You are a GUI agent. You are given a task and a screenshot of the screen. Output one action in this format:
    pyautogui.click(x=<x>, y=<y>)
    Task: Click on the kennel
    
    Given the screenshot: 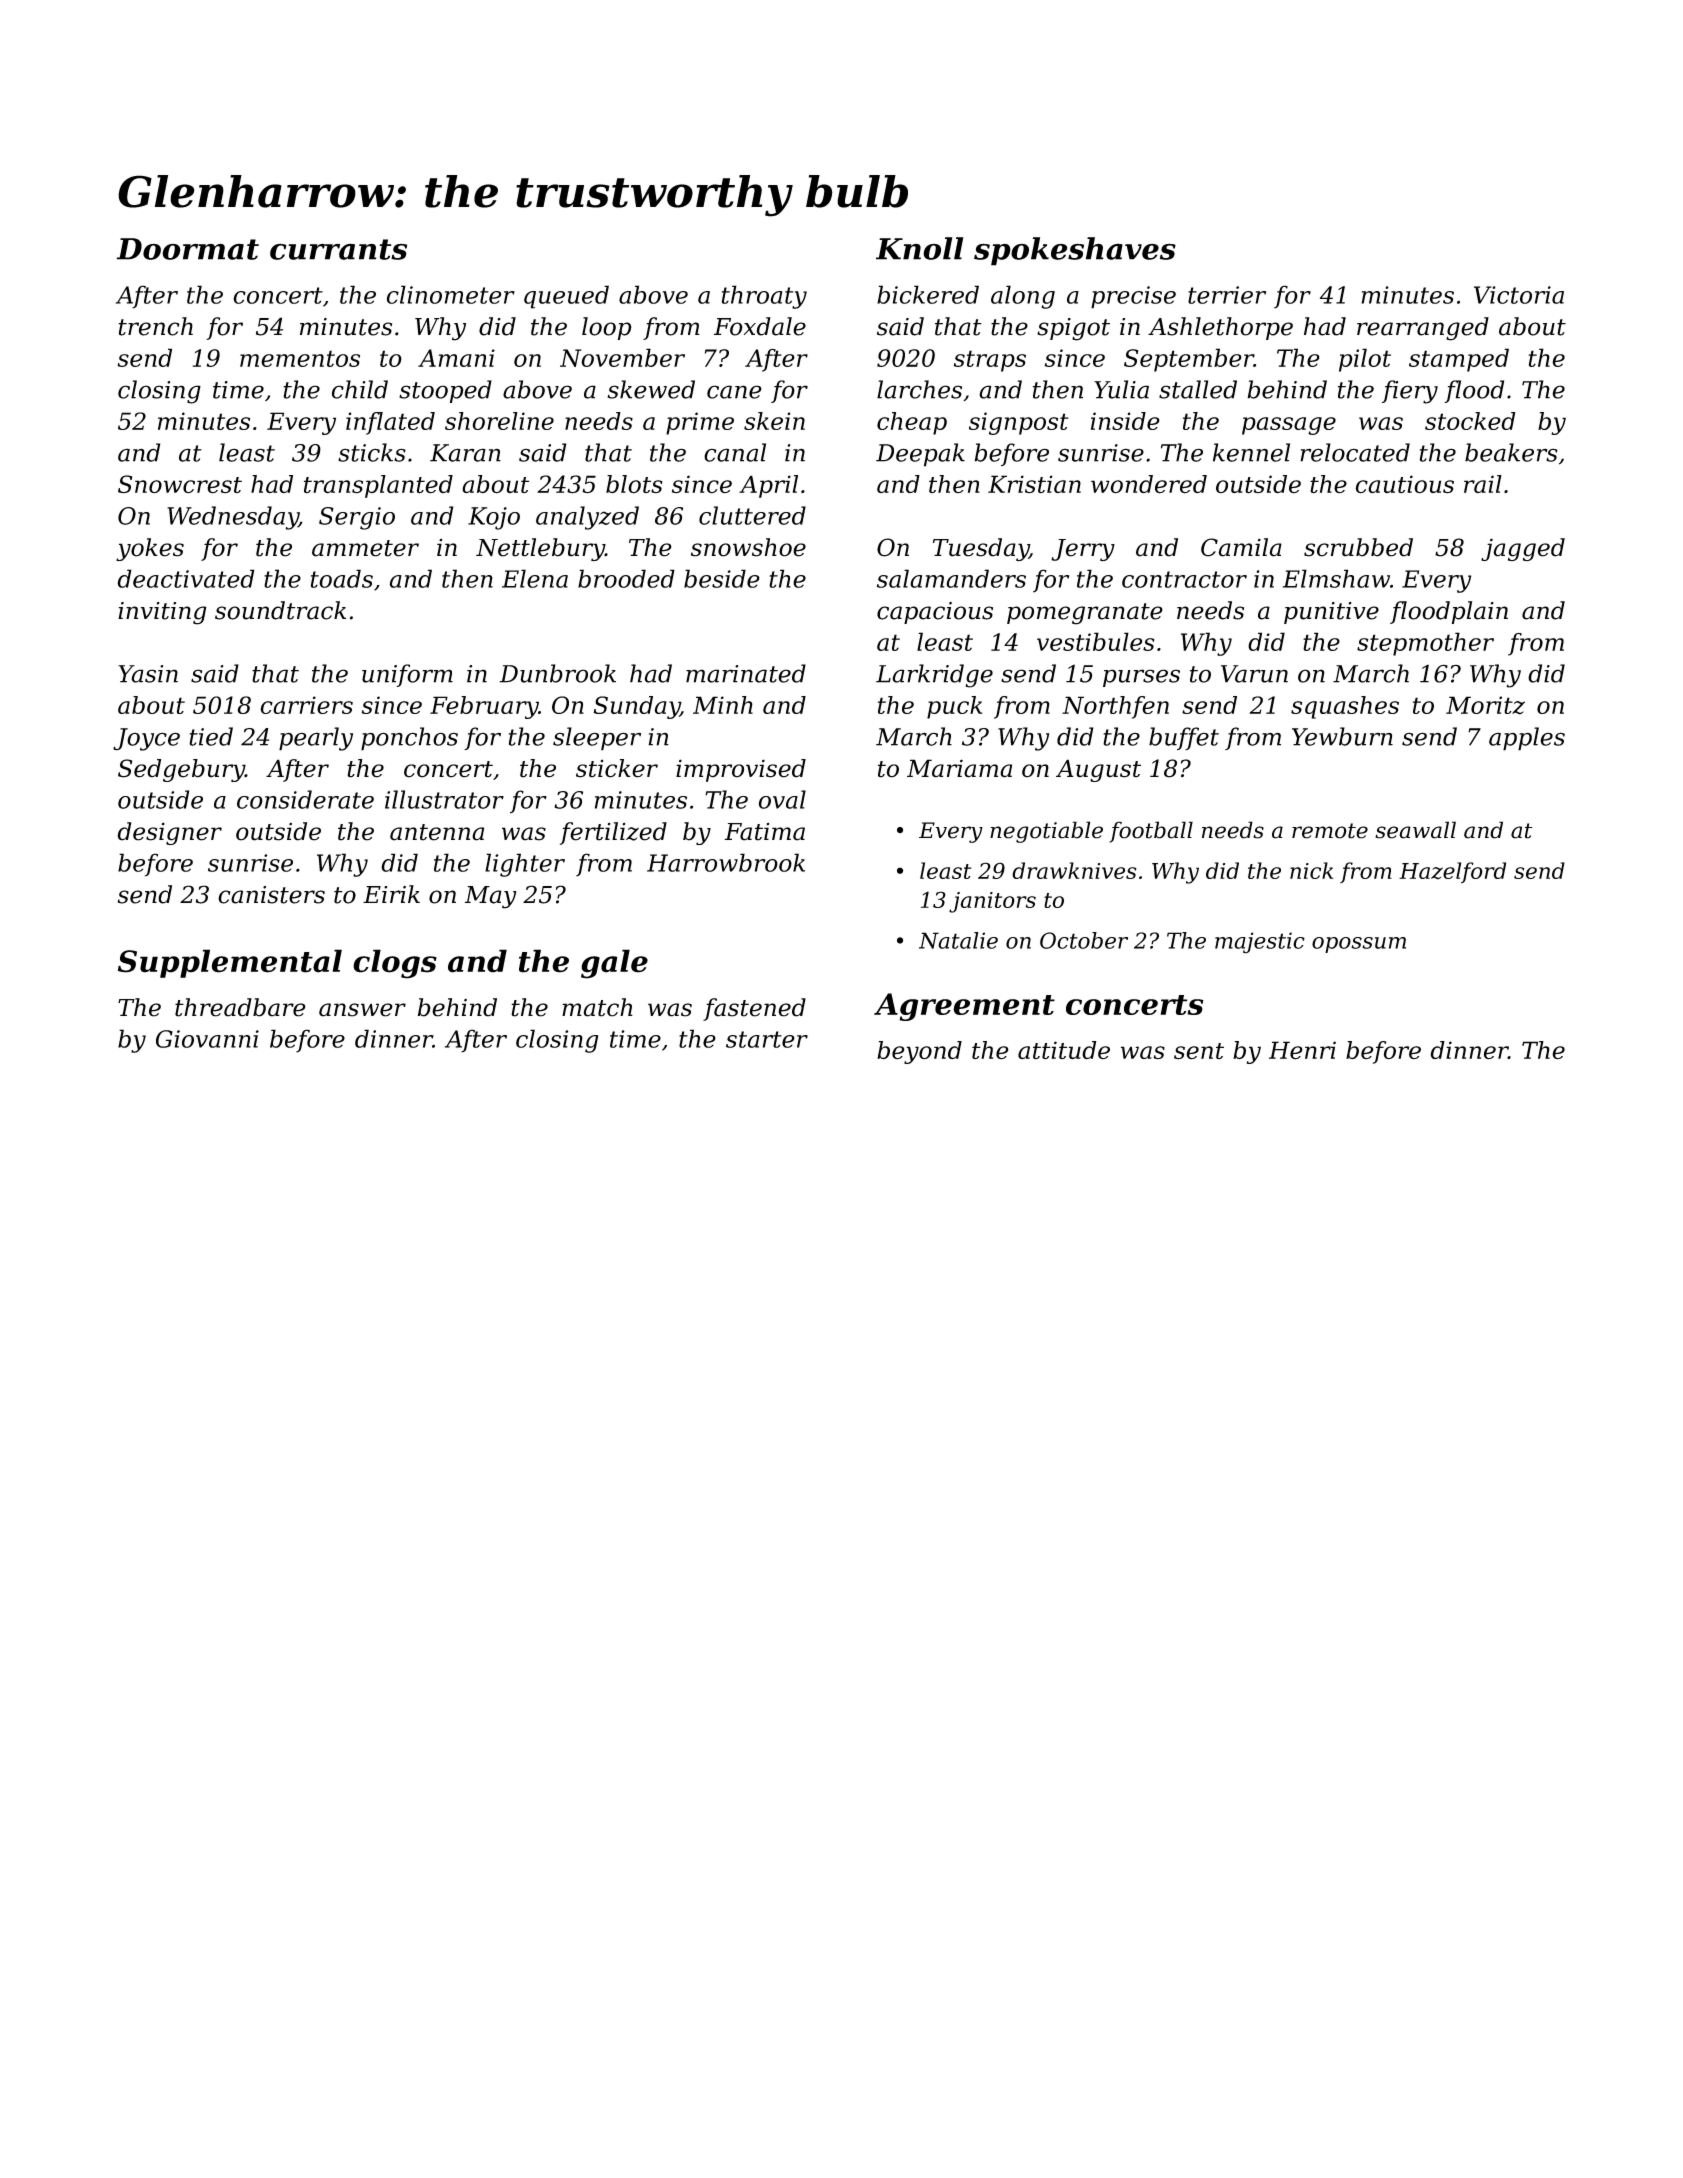 What is the action you would take?
    pyautogui.click(x=1251, y=452)
